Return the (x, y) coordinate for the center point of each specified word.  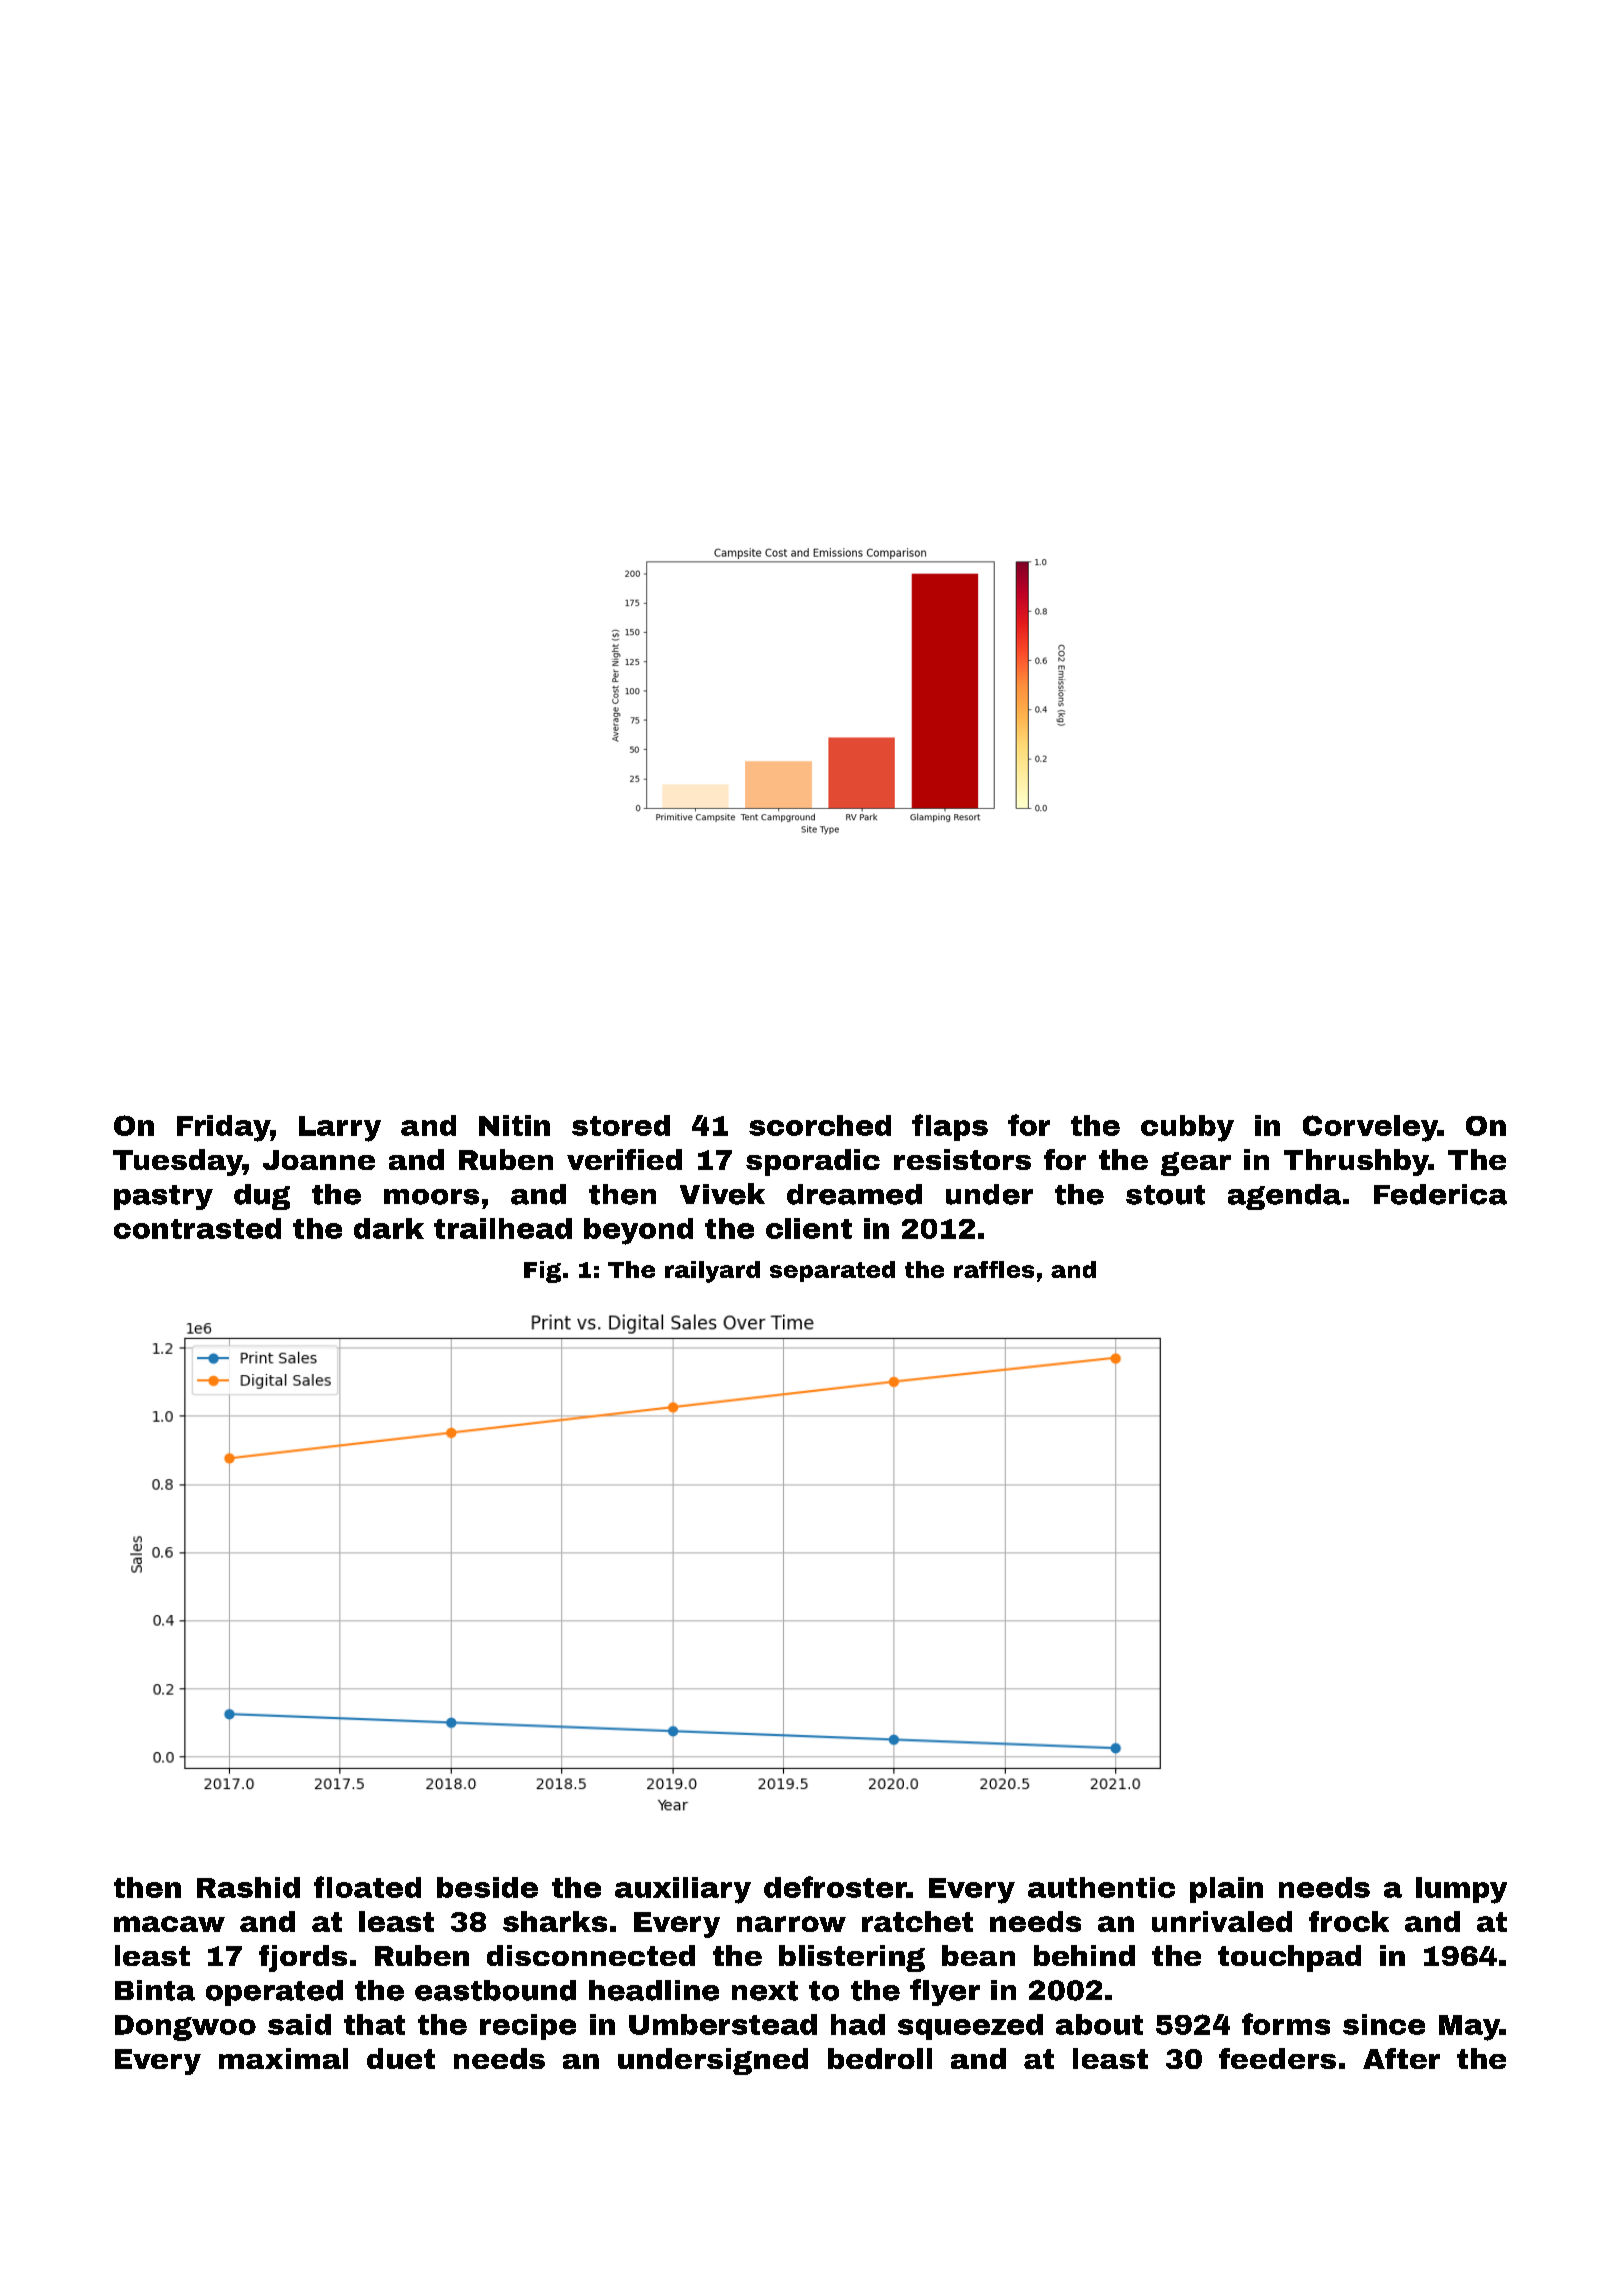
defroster (835, 1887)
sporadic (813, 1162)
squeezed (970, 2027)
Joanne (319, 1160)
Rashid (248, 1887)
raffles (994, 1269)
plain (1226, 1890)
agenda (1284, 1197)
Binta (155, 1990)
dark (389, 1228)
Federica (1440, 1194)
